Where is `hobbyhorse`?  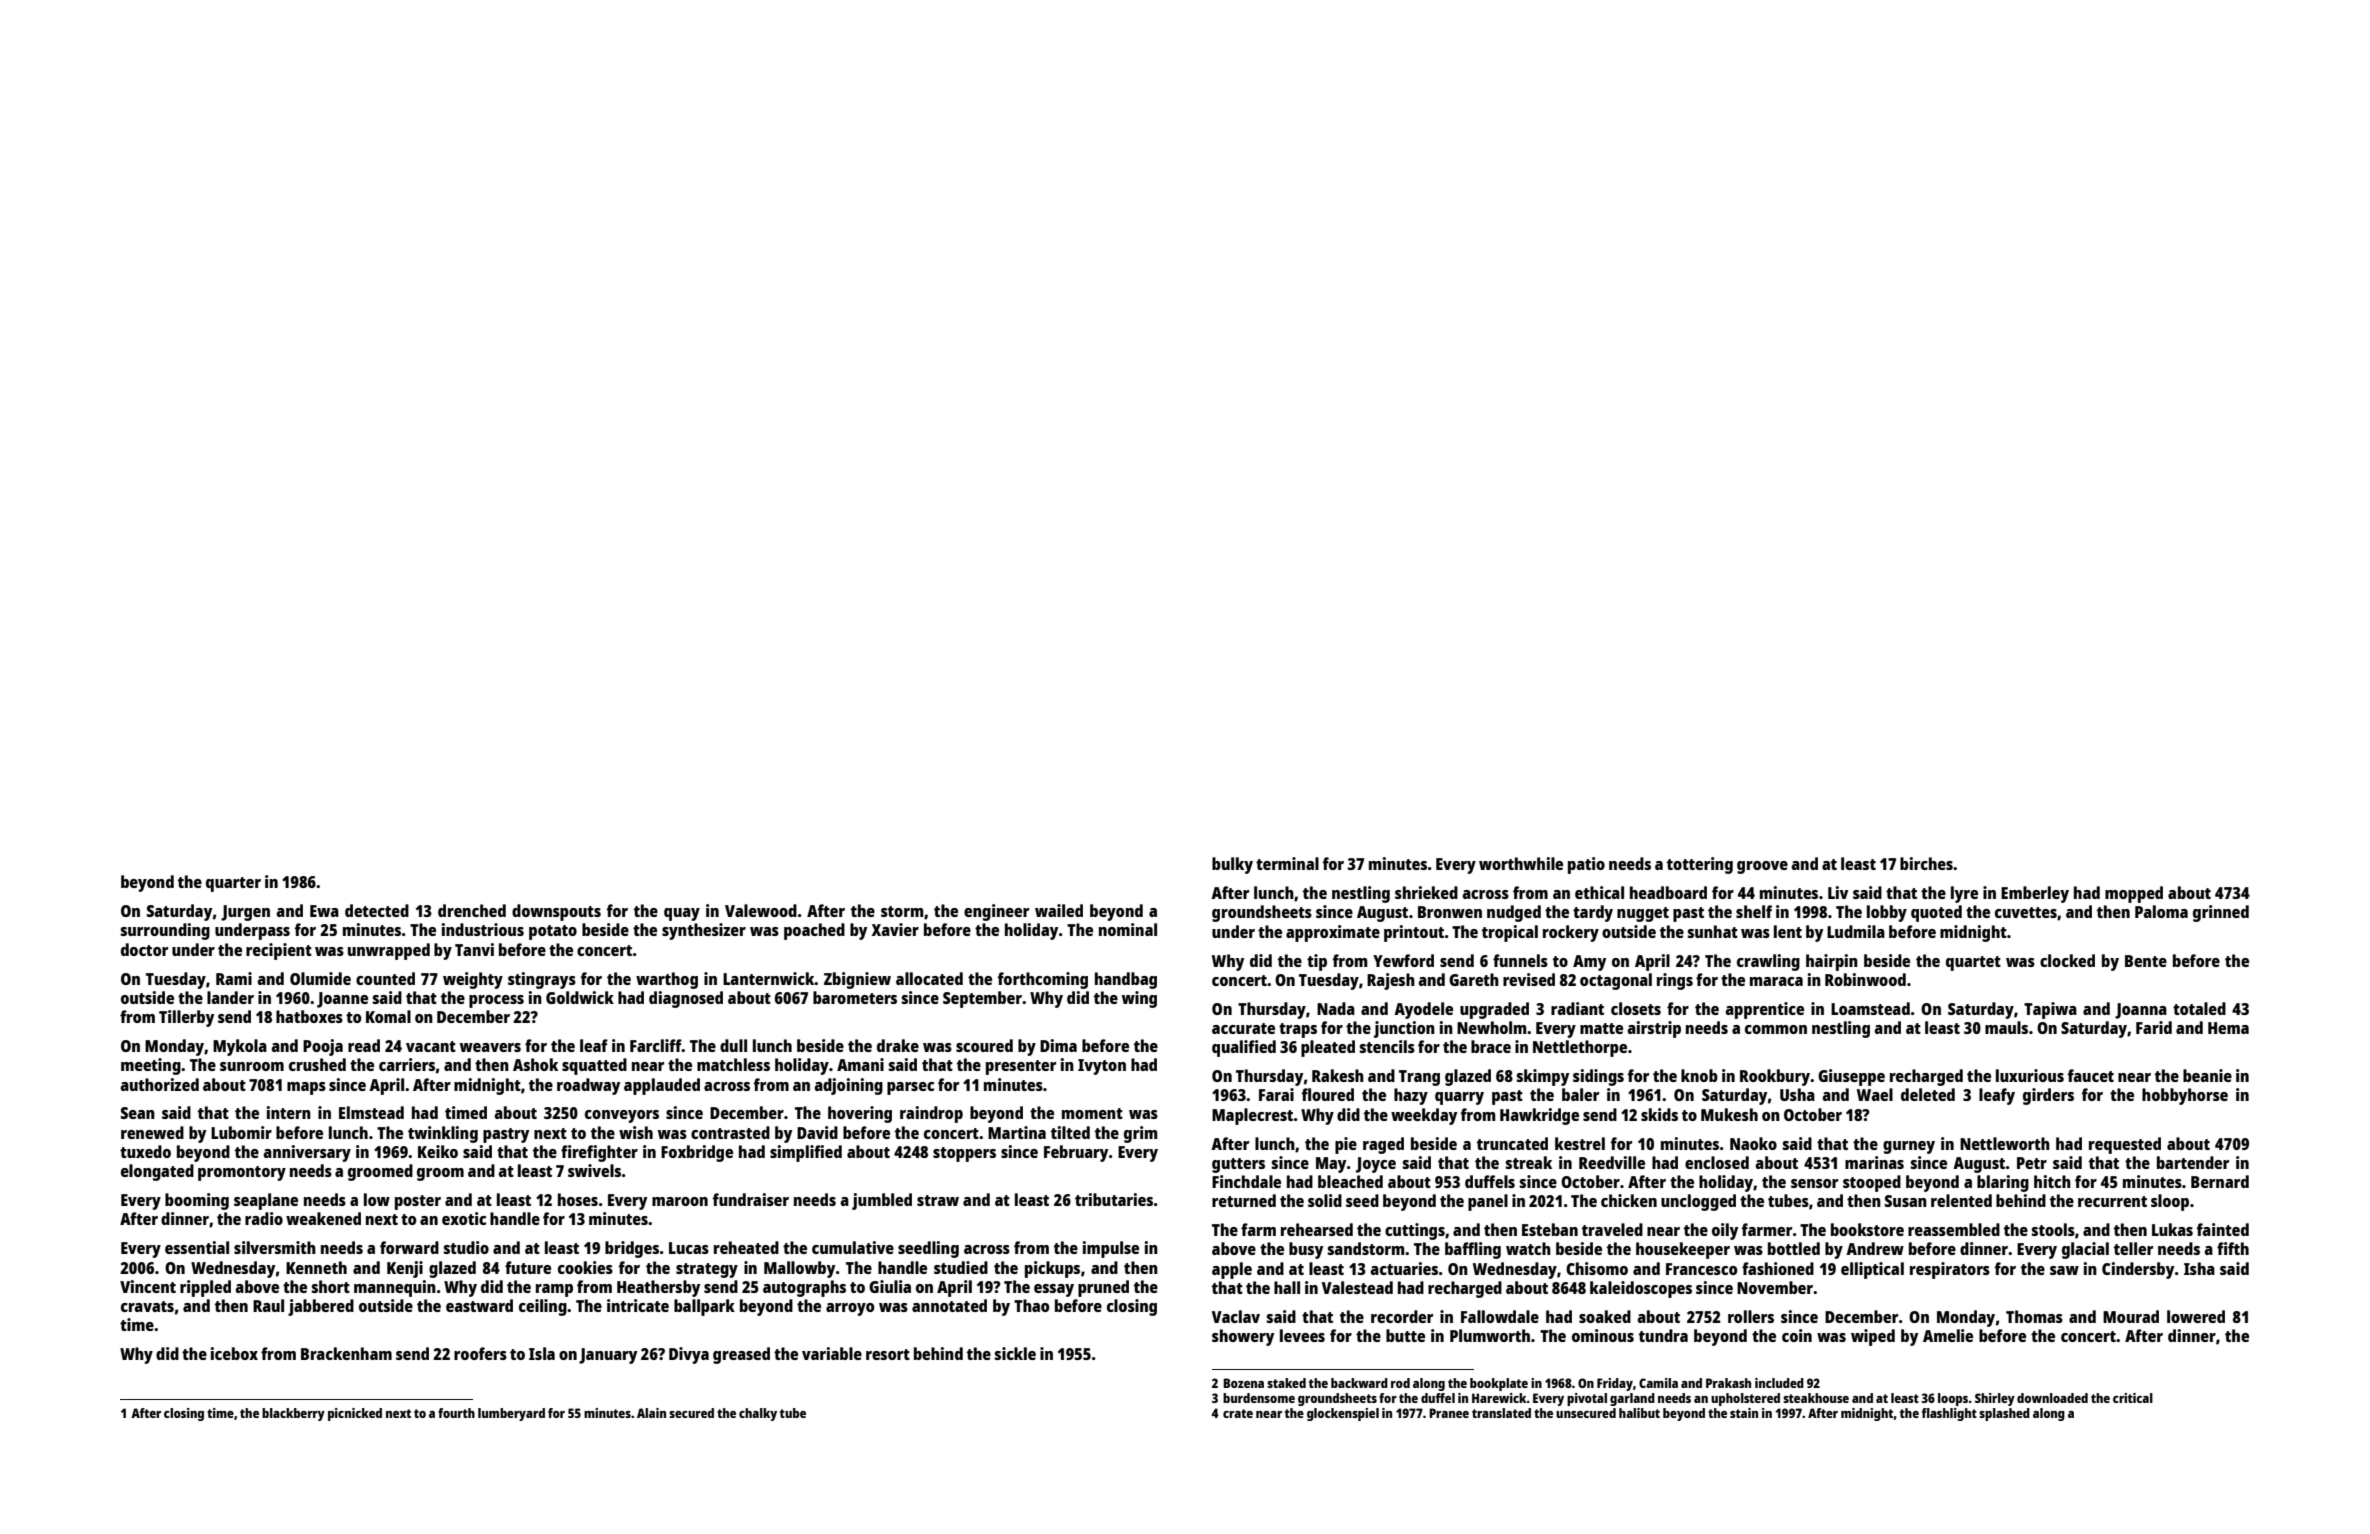
hobbyhorse is located at coordinates (2185, 1096).
